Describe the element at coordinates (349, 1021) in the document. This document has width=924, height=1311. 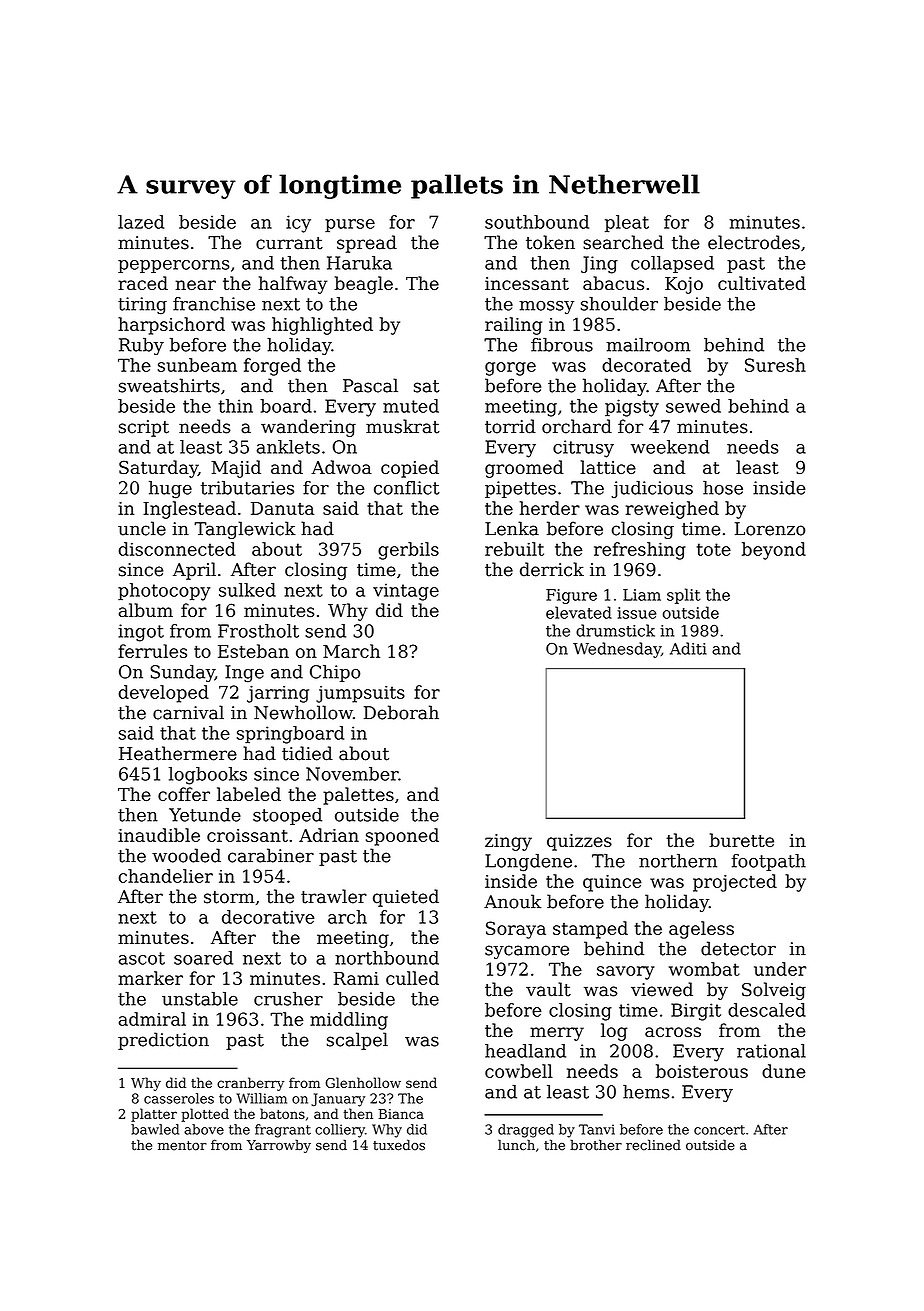
I see `middling` at that location.
